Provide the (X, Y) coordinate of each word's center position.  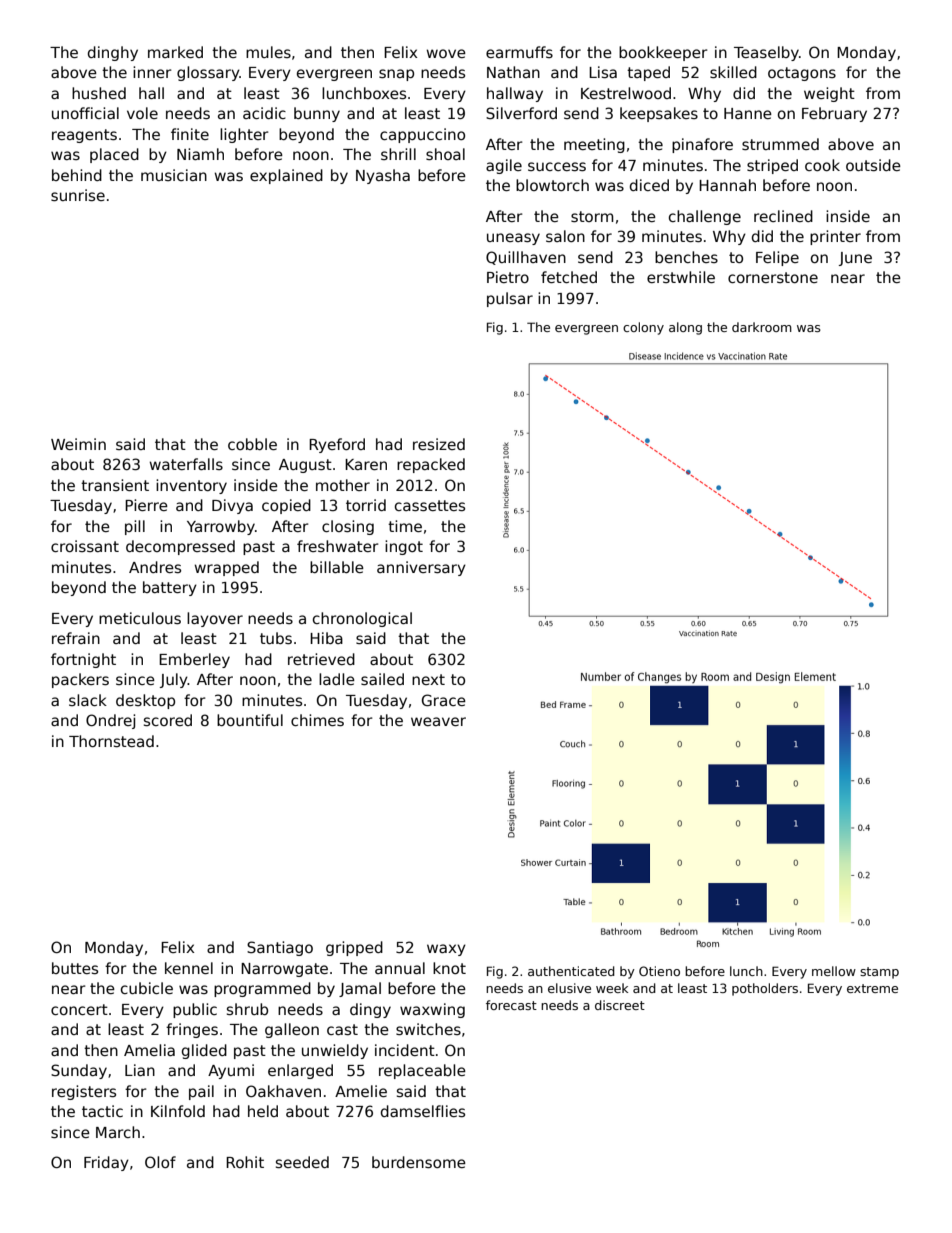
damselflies (423, 1111)
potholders (765, 989)
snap (396, 75)
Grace (444, 700)
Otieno (659, 971)
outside (873, 165)
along (685, 328)
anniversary (421, 568)
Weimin (78, 444)
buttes (75, 968)
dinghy (113, 53)
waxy (446, 950)
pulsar (510, 299)
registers (84, 1092)
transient (115, 485)
